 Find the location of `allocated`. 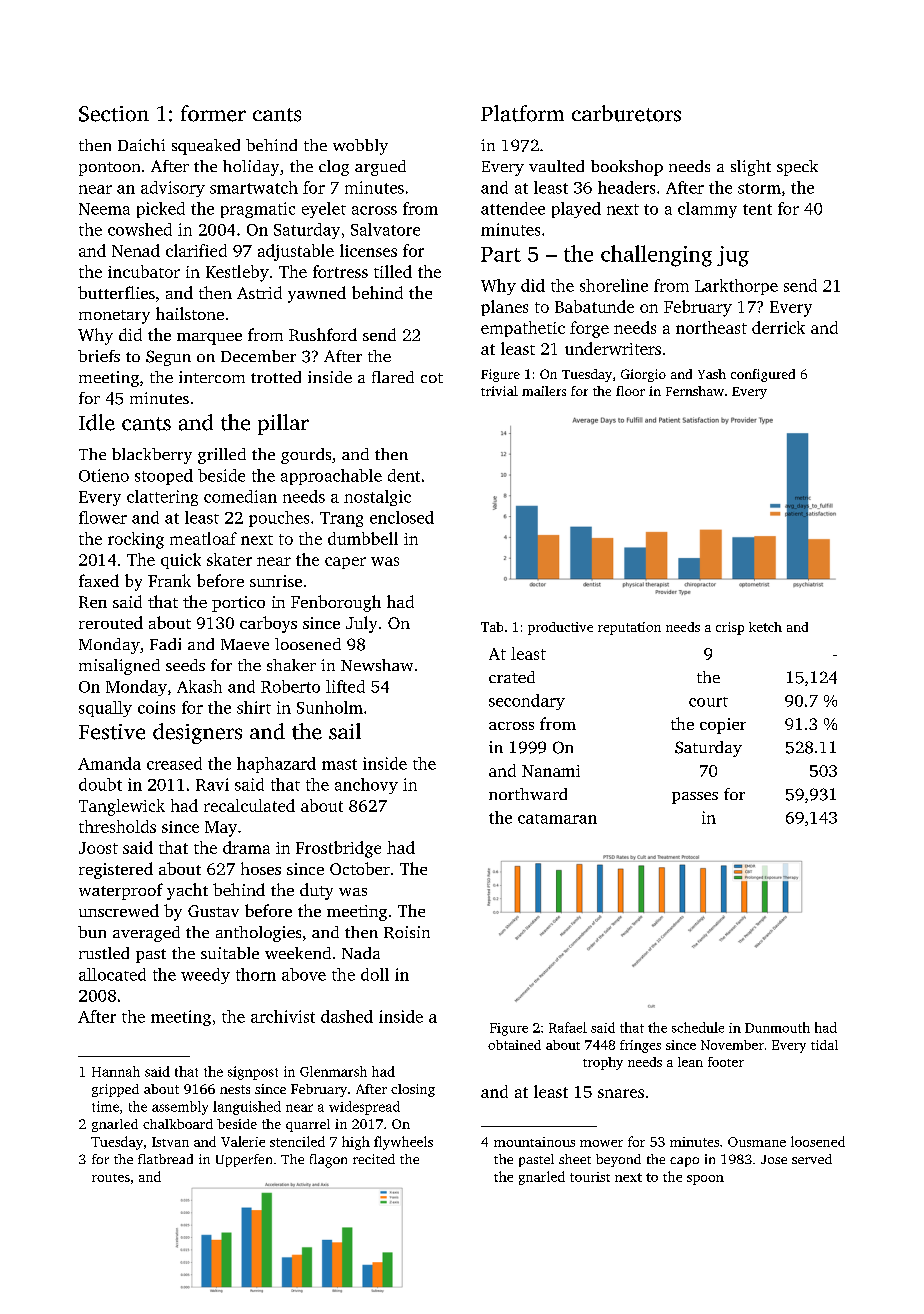

allocated is located at coordinates (112, 974).
